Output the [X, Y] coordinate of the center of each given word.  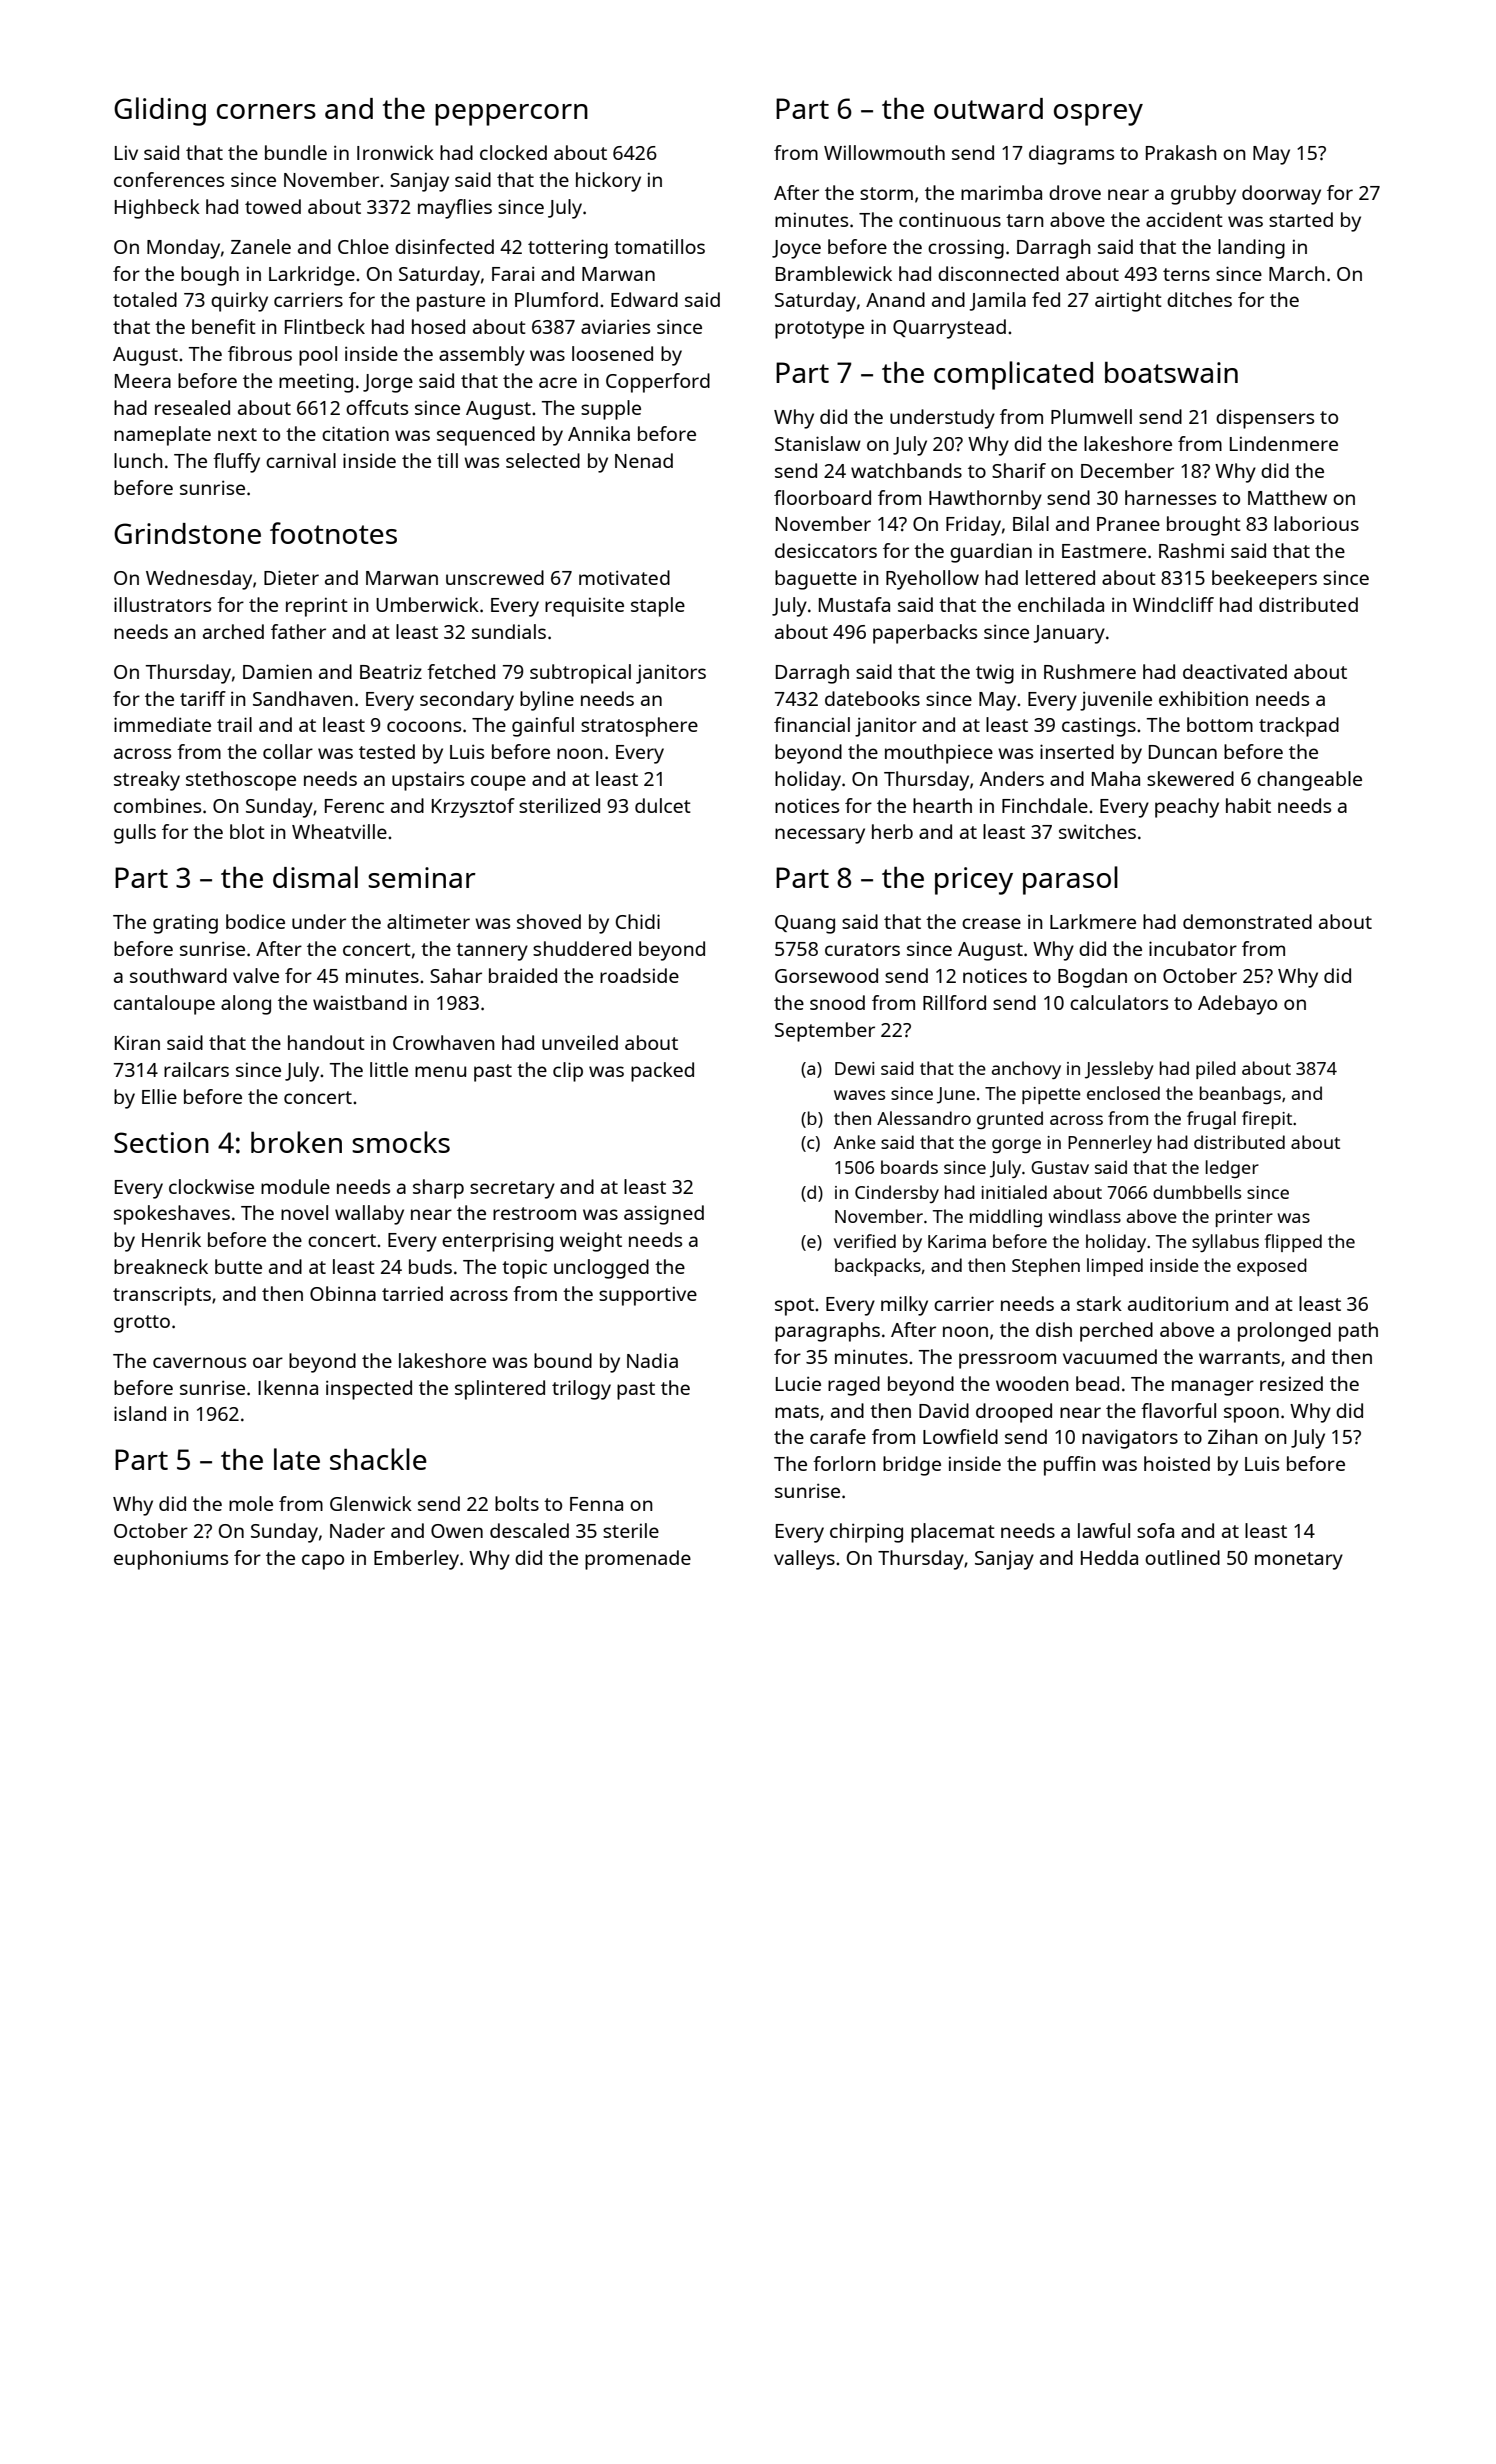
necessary [820, 836]
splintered [500, 1390]
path [1358, 1332]
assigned [664, 1215]
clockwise [211, 1186]
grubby [1203, 195]
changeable [1309, 781]
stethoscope [241, 781]
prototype [819, 330]
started [1301, 219]
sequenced [486, 436]
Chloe [363, 246]
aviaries [615, 326]
